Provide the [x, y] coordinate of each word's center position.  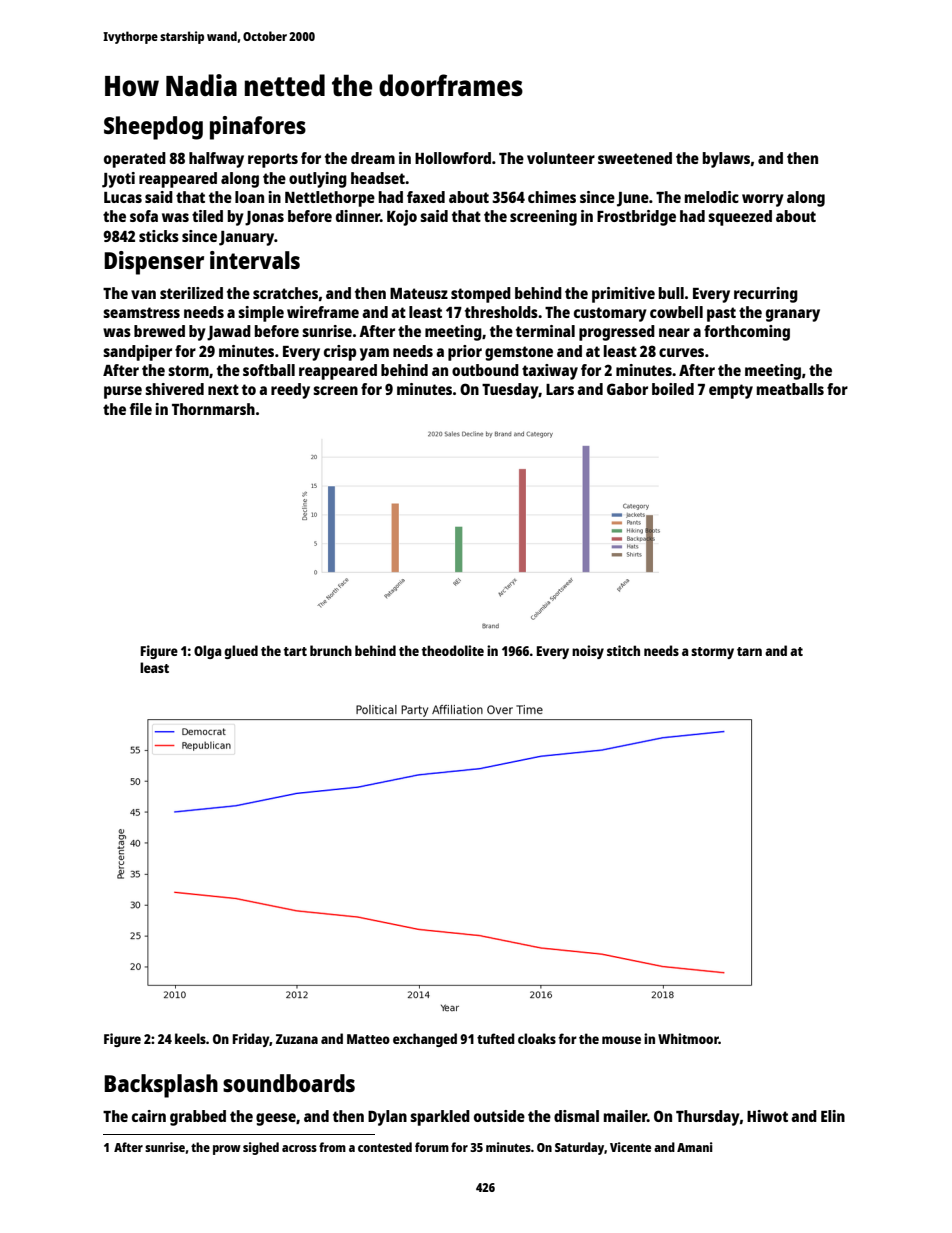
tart [295, 651]
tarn [749, 651]
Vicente [630, 1147]
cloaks [537, 1038]
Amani [695, 1147]
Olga [208, 652]
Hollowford [453, 158]
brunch [331, 650]
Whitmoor [688, 1038]
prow [227, 1150]
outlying [318, 180]
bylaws [726, 160]
